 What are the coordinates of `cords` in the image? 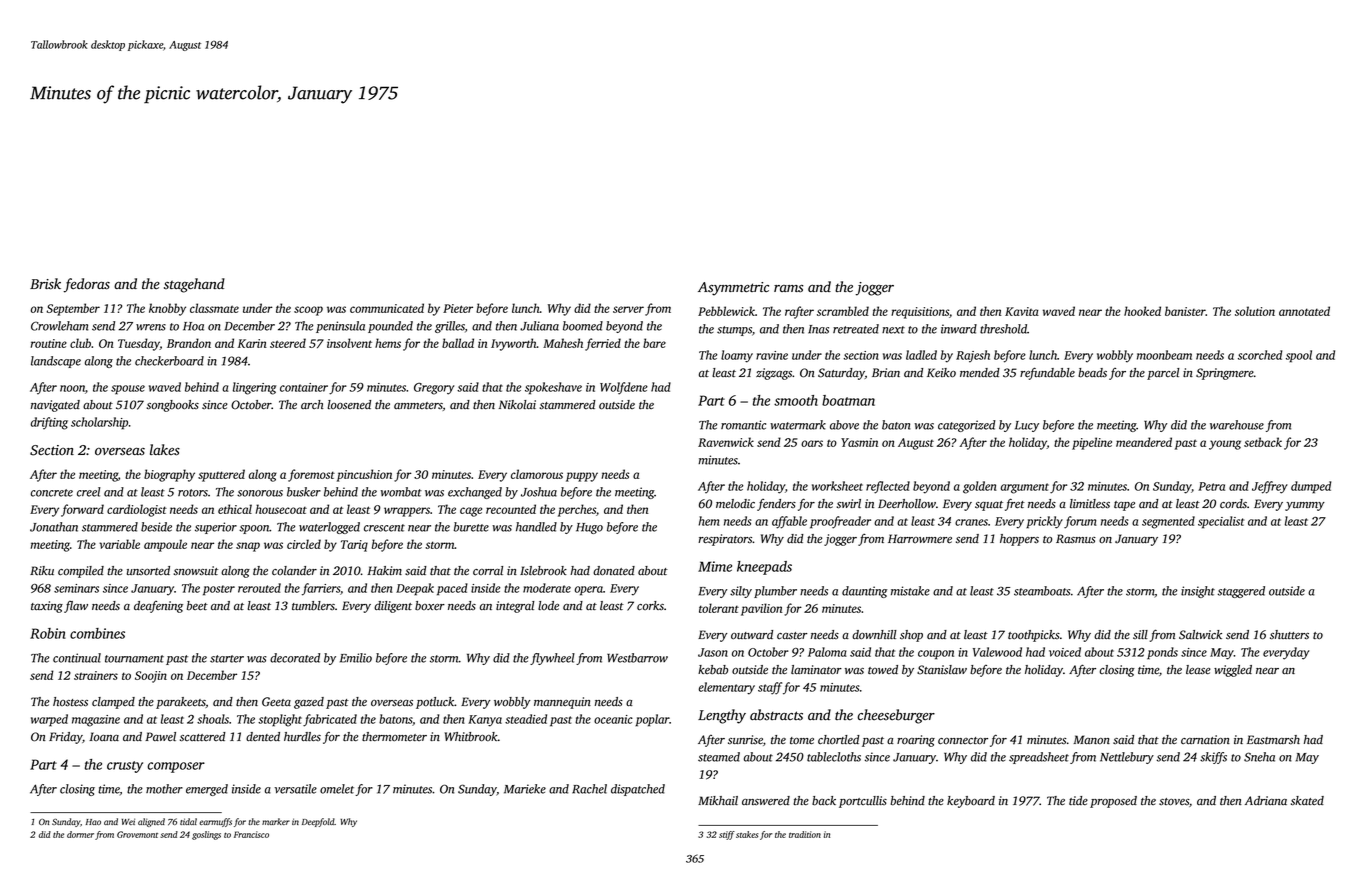 It's located at (1233, 504).
